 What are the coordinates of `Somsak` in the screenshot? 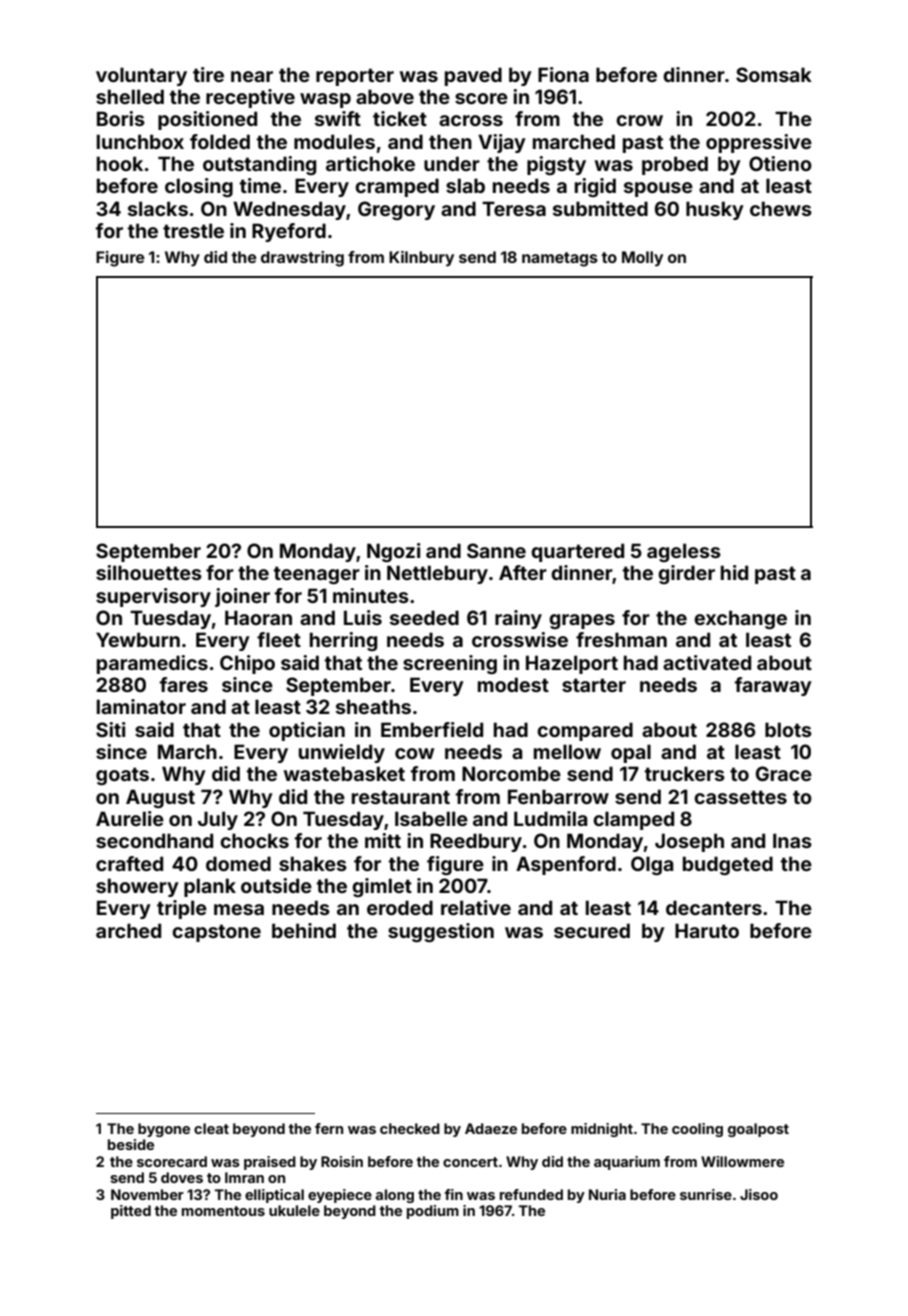 It's located at (774, 74).
